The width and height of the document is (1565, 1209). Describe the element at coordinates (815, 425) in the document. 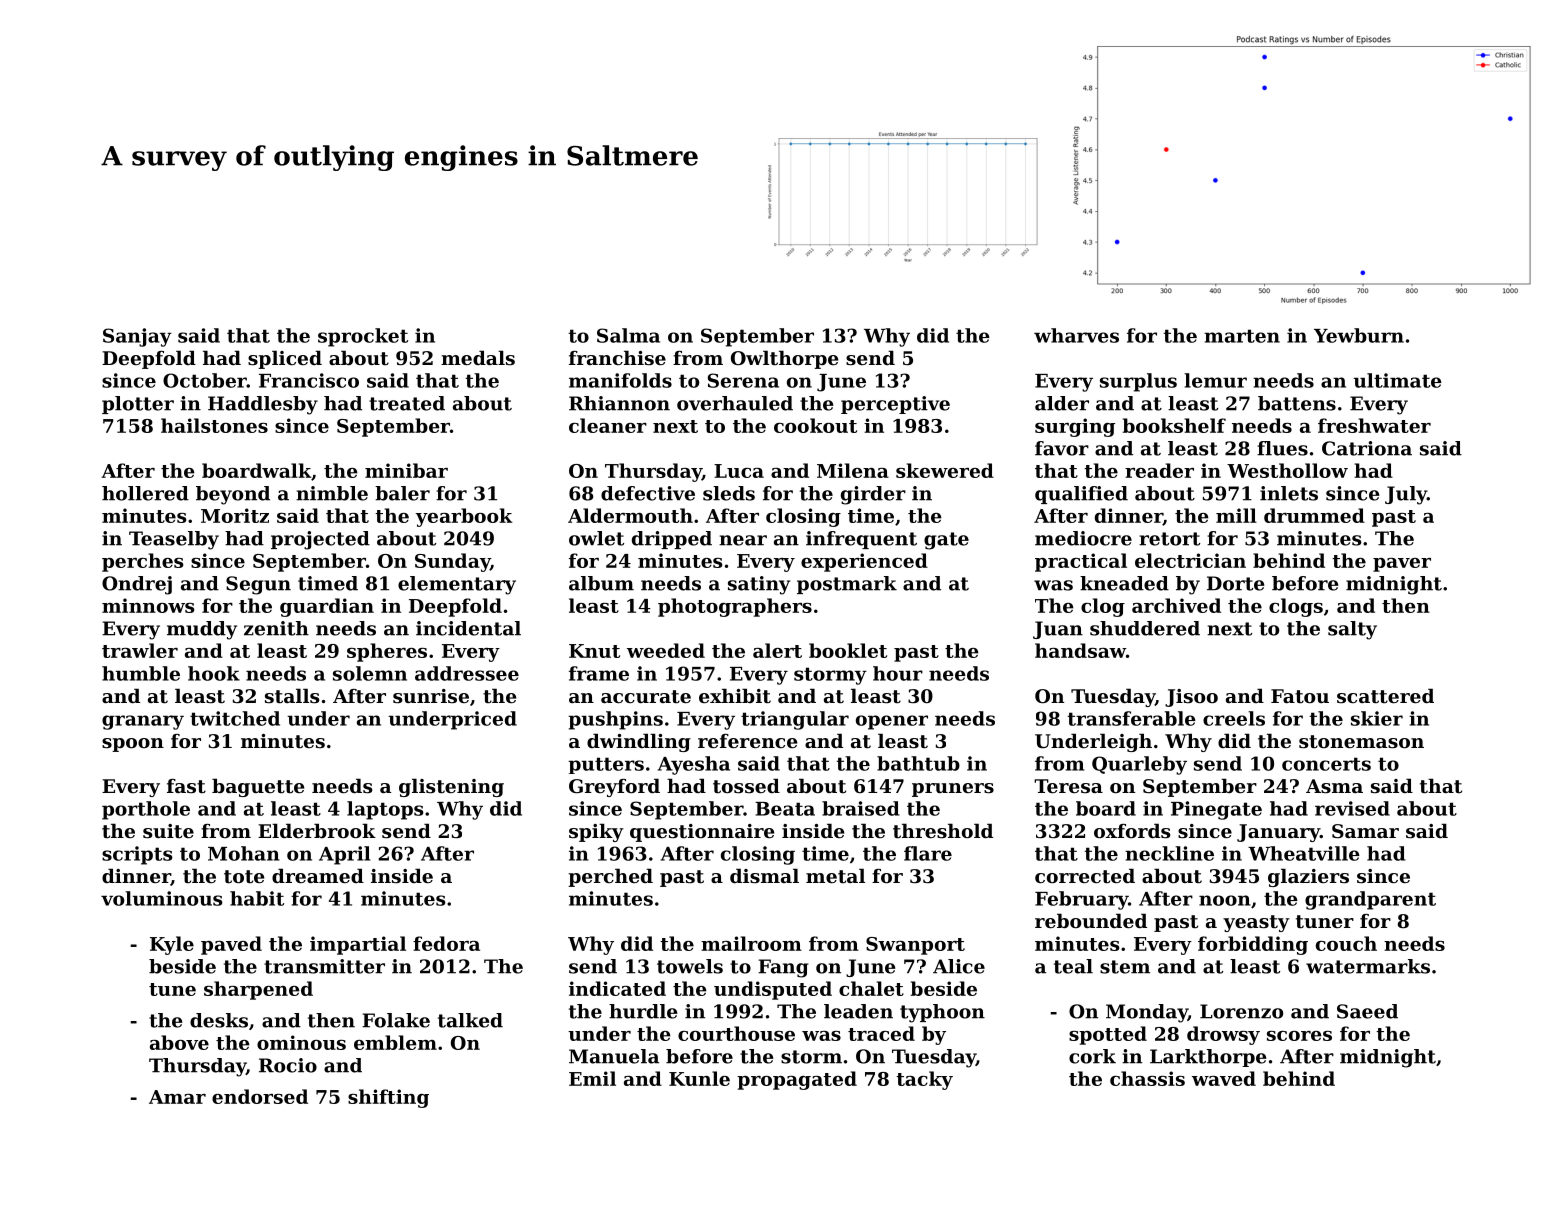

I see `cookout` at that location.
